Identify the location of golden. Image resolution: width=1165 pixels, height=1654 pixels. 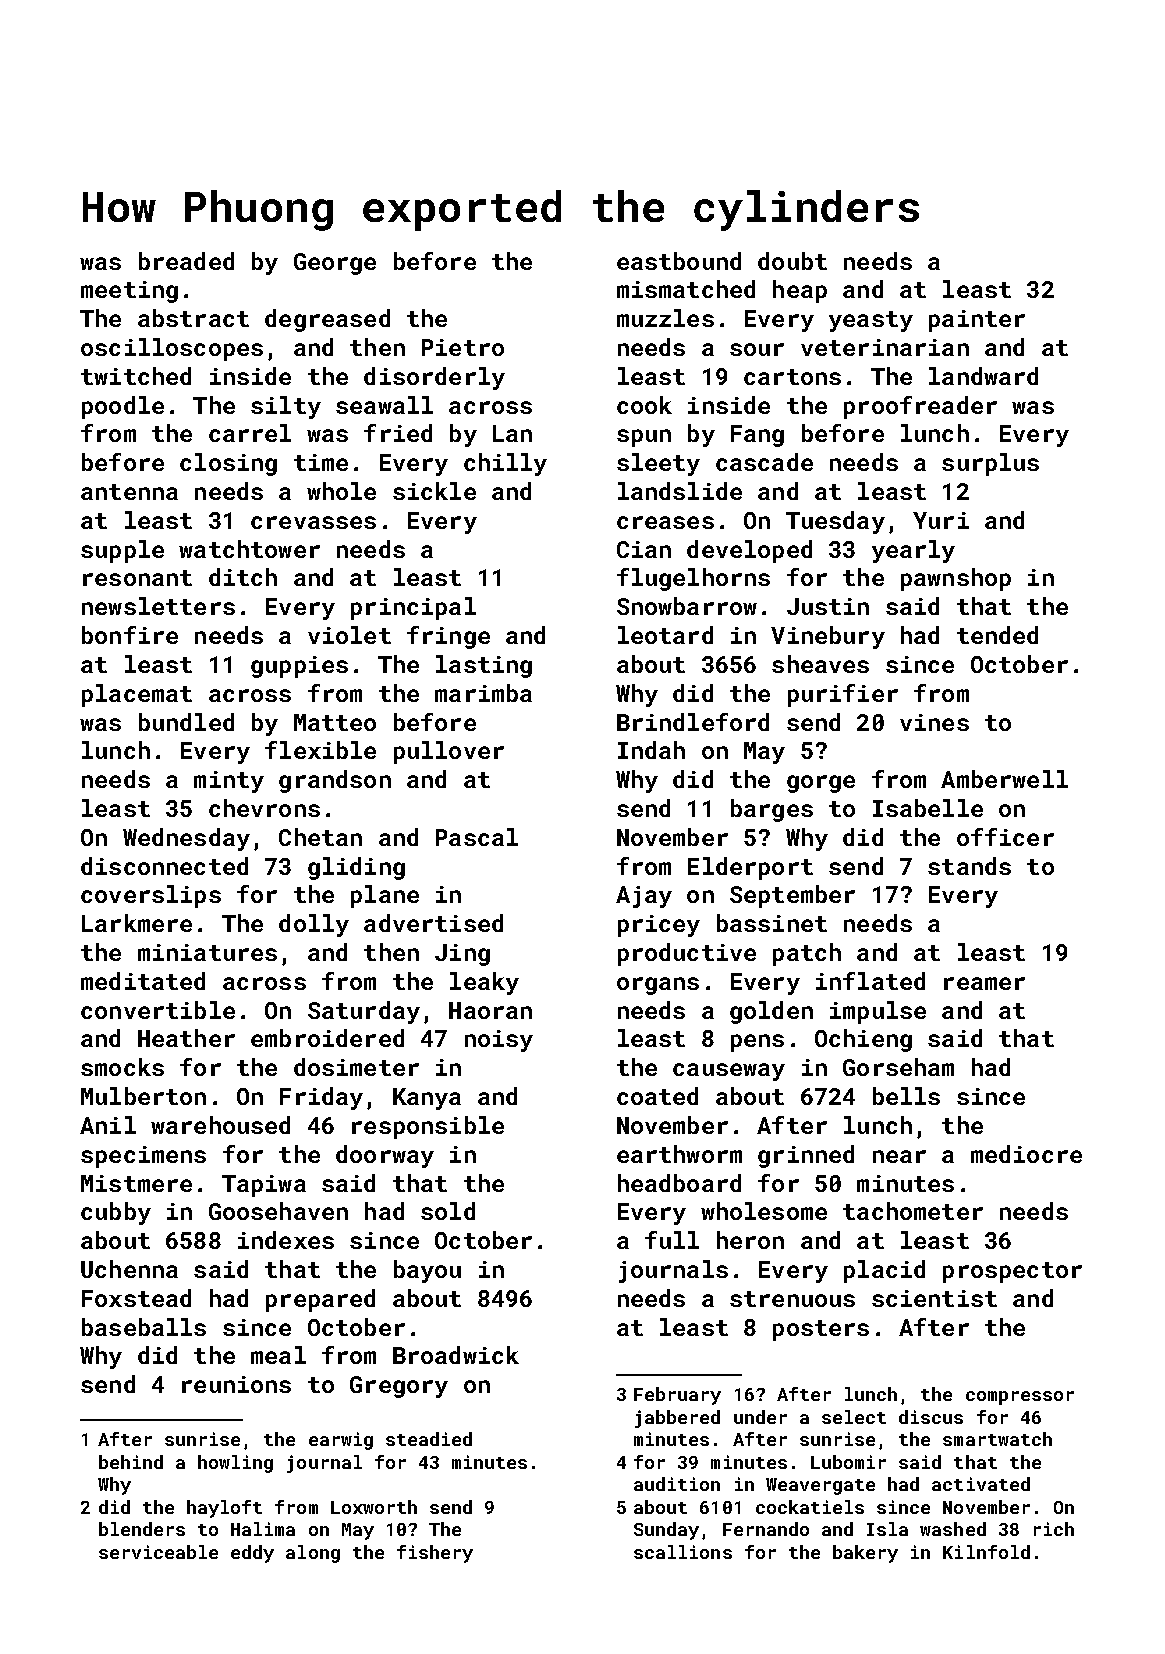
(771, 1012).
